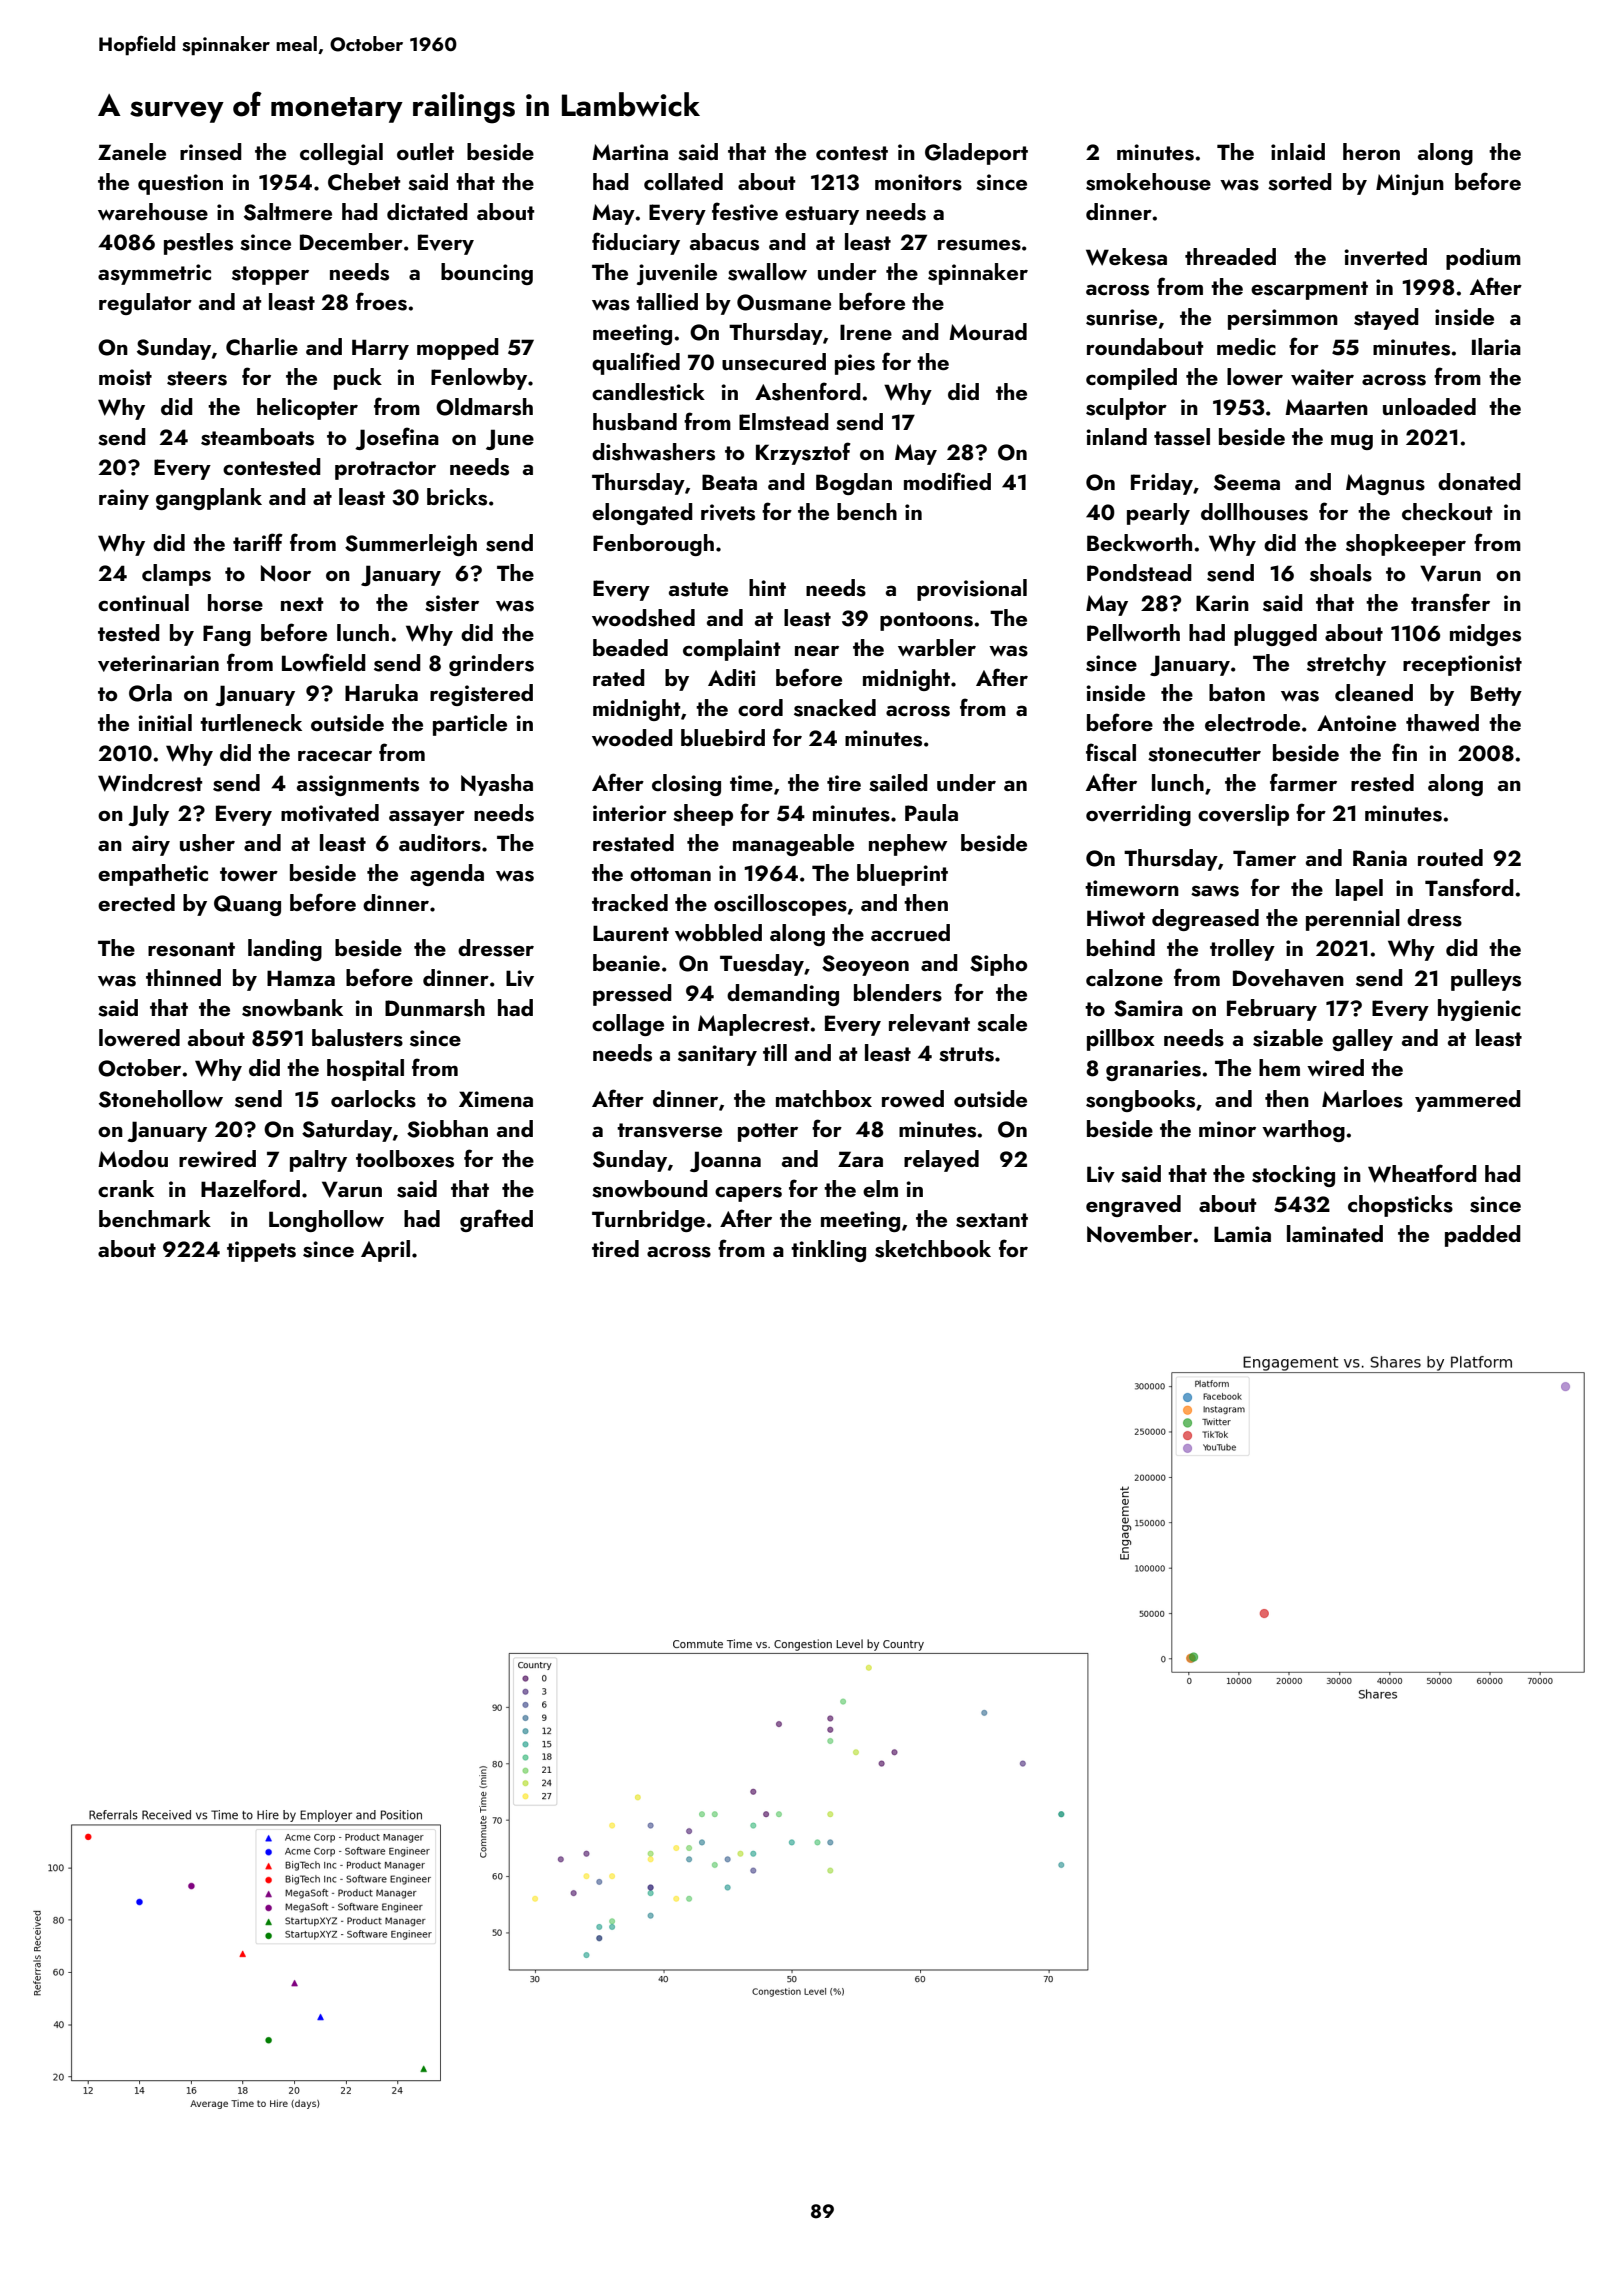 This document has height=2292, width=1620. I want to click on Tamer, so click(1264, 858).
